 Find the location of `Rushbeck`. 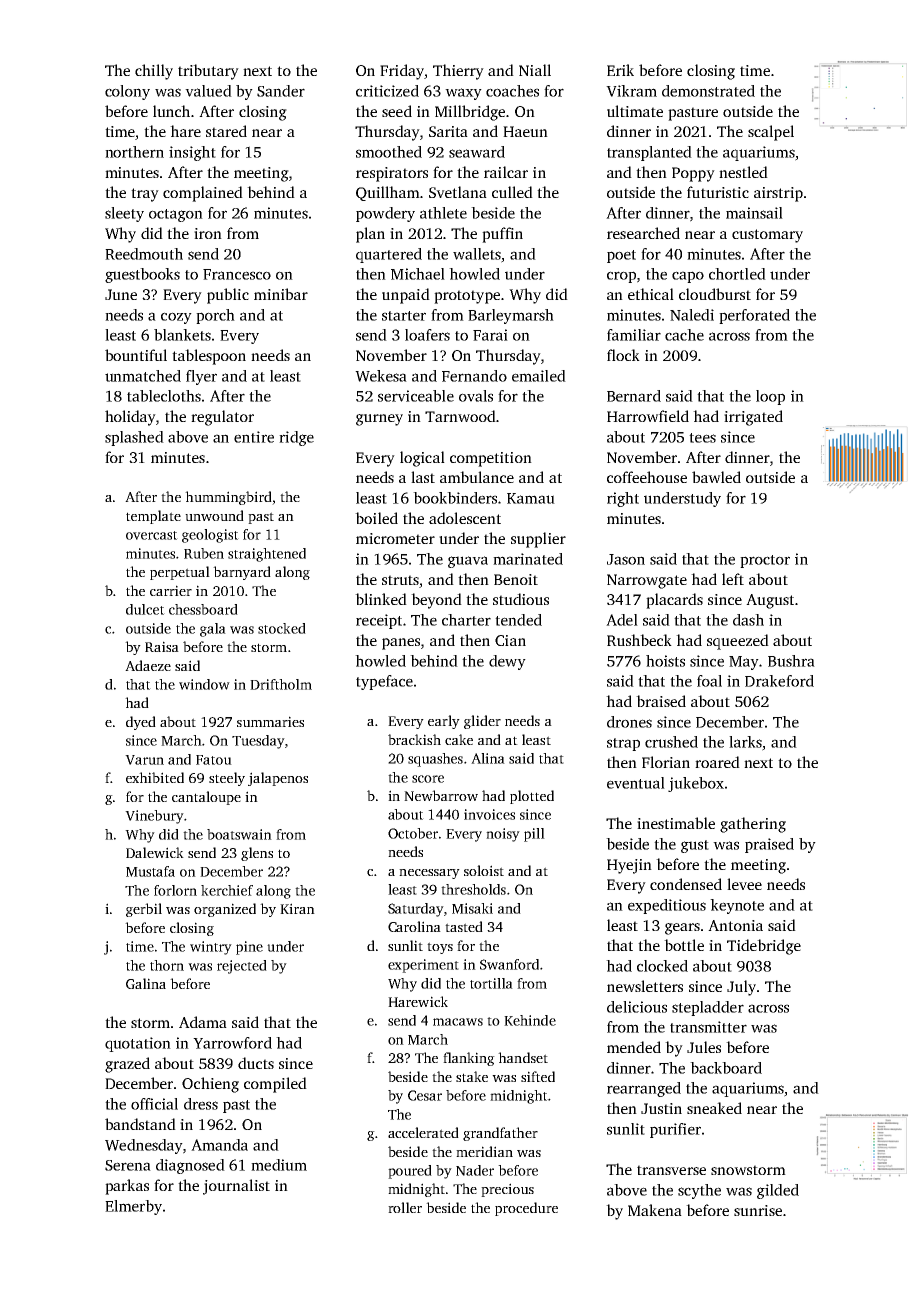

Rushbeck is located at coordinates (639, 640).
